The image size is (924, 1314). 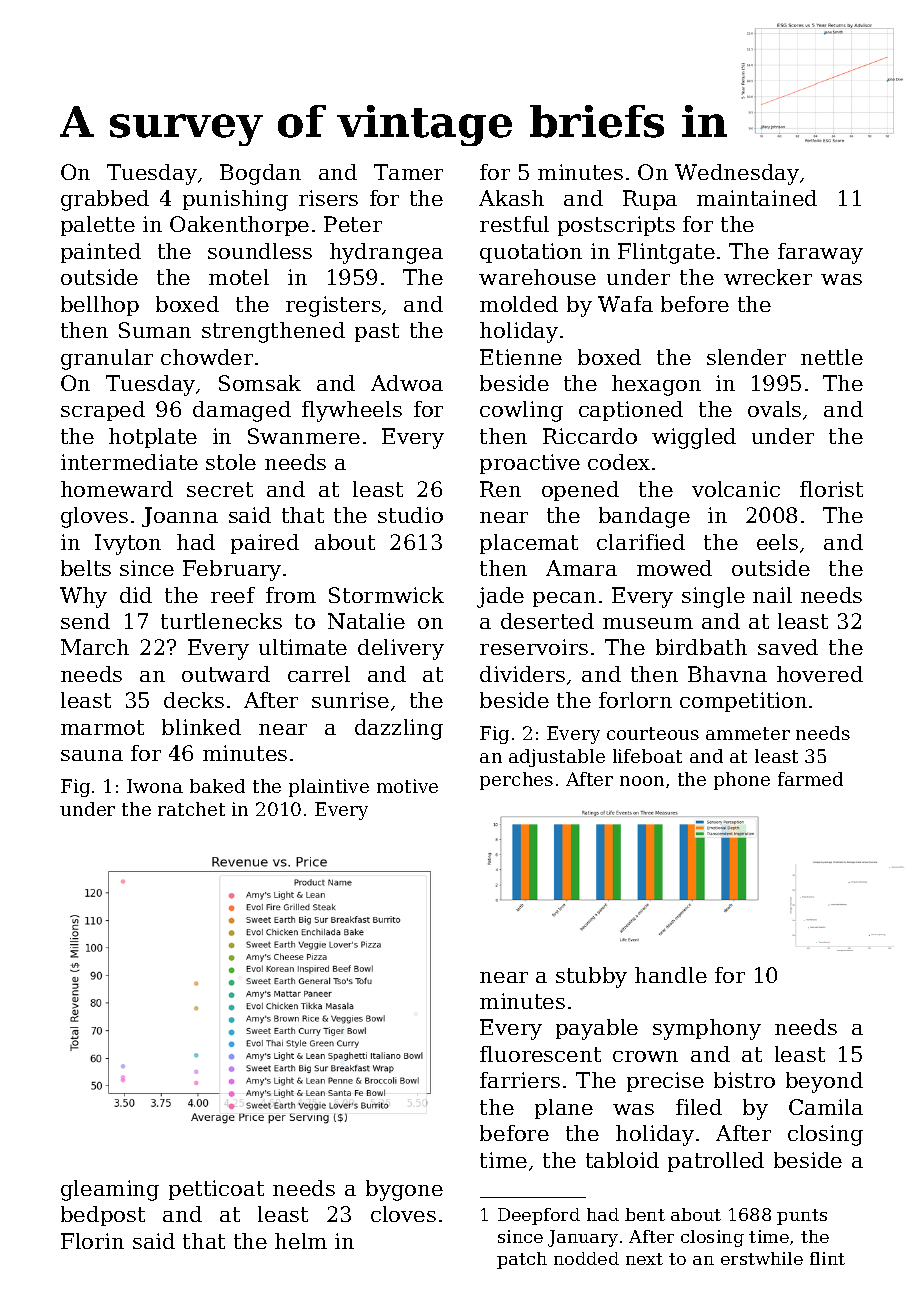 I want to click on palette, so click(x=98, y=226).
